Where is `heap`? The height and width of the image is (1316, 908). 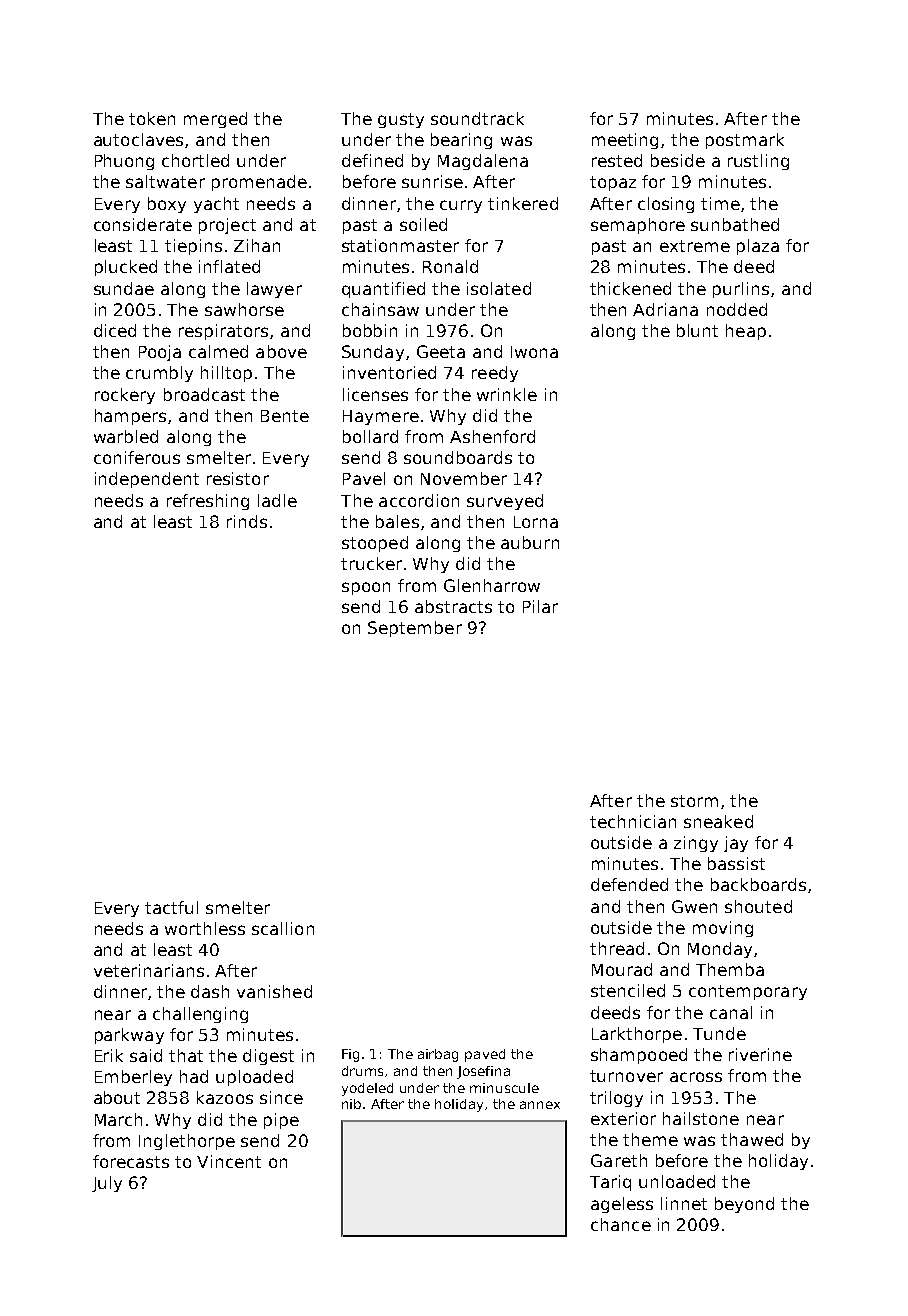
heap is located at coordinates (746, 332).
